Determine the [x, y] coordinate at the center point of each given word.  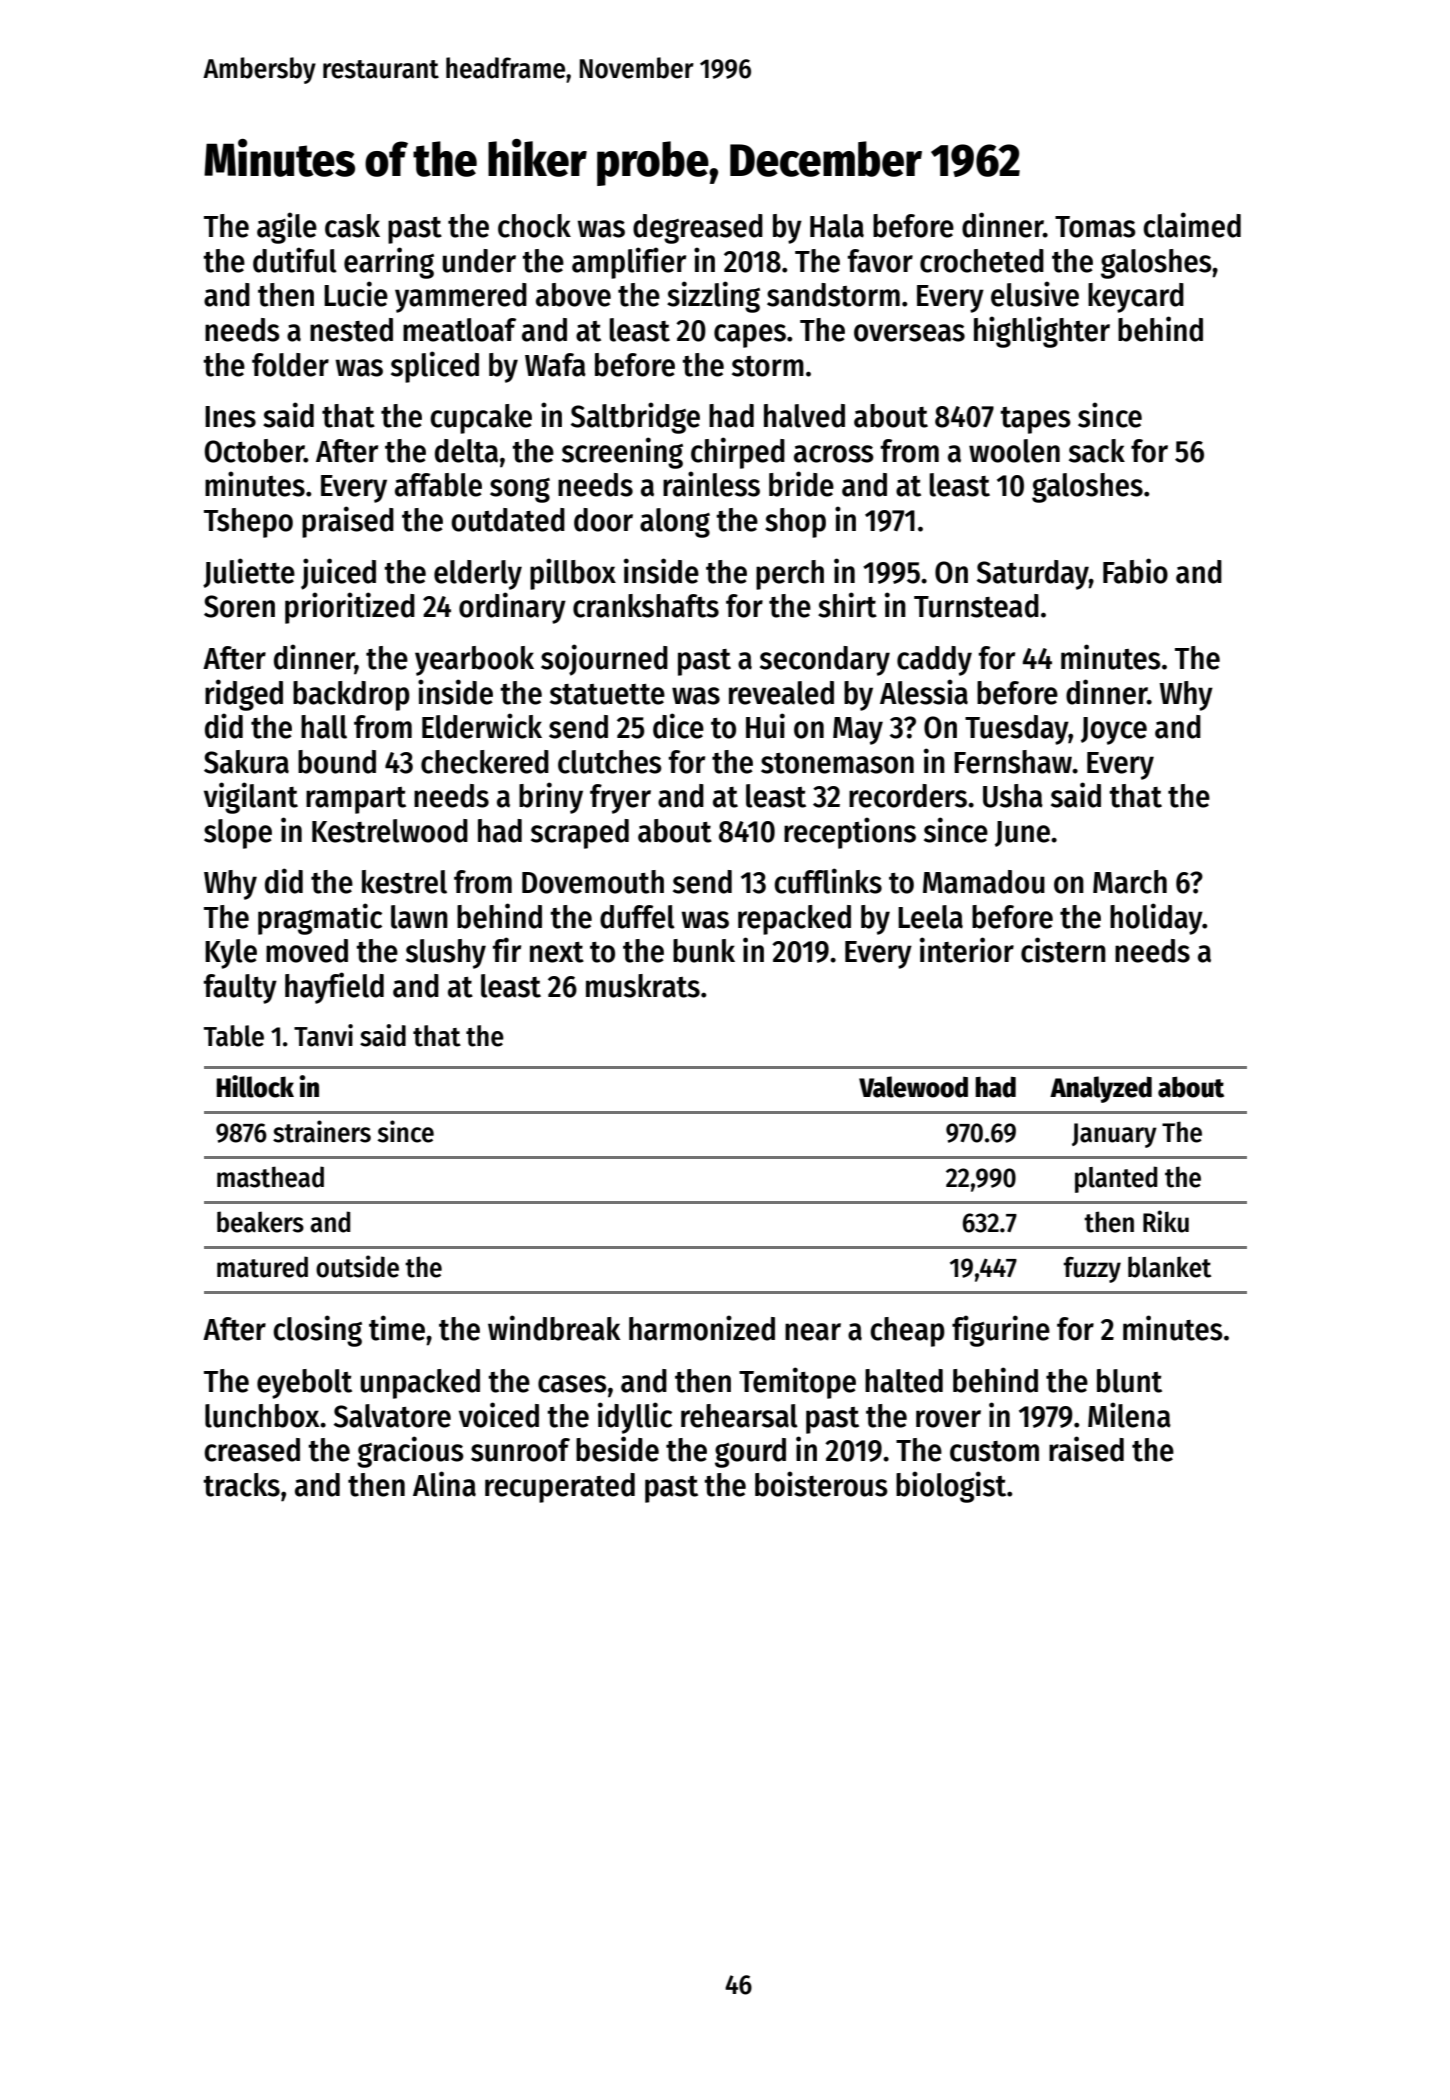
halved [804, 416]
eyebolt [304, 1384]
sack [1097, 451]
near [813, 1332]
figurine [1001, 1331]
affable [438, 485]
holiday [1156, 919]
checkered [485, 762]
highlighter [1042, 332]
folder [290, 365]
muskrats [643, 986]
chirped [738, 453]
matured [262, 1267]
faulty [240, 989]
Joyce [1114, 731]
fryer [620, 799]
